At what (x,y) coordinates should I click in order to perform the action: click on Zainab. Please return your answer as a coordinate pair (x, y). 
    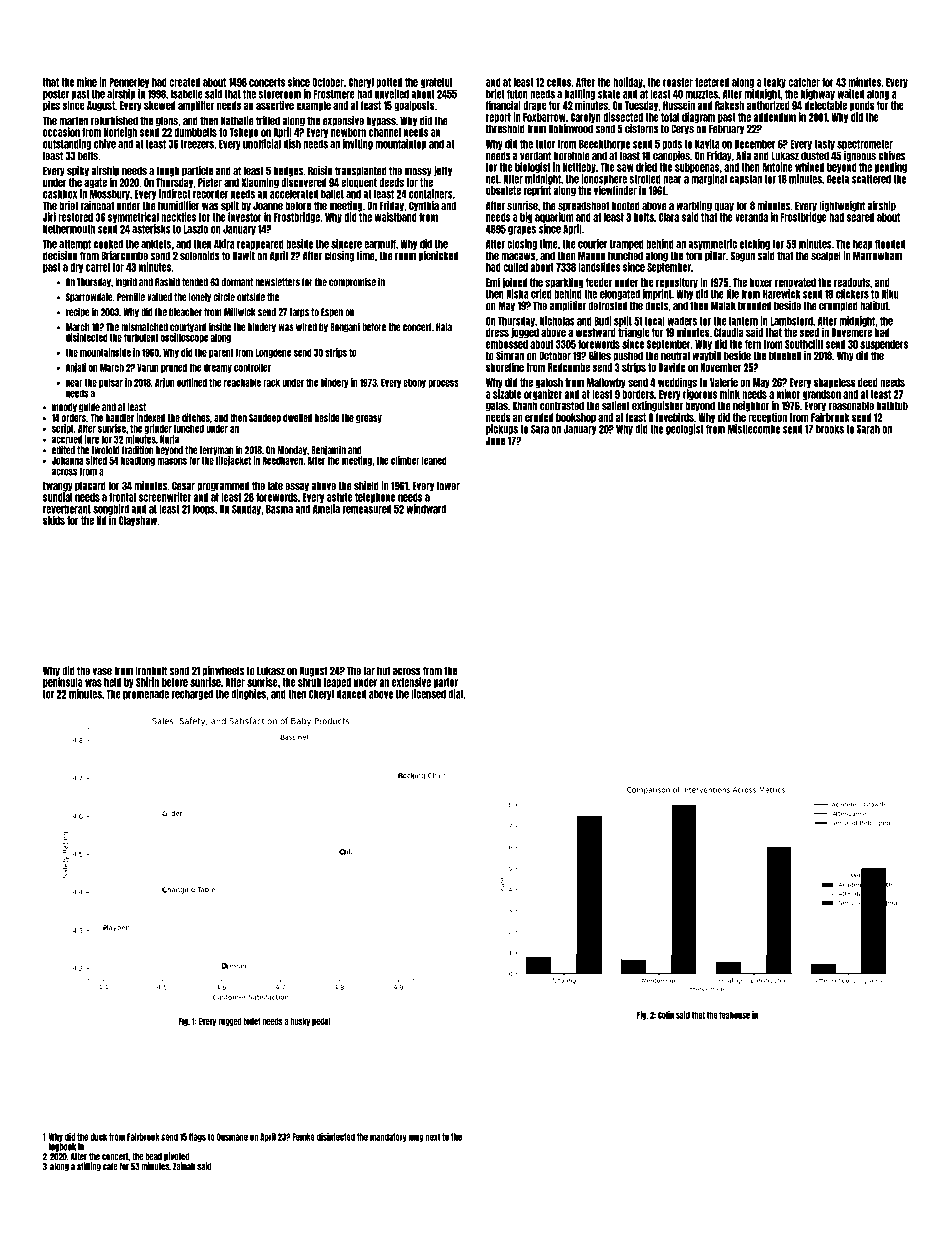
    Looking at the image, I should click on (184, 1166).
